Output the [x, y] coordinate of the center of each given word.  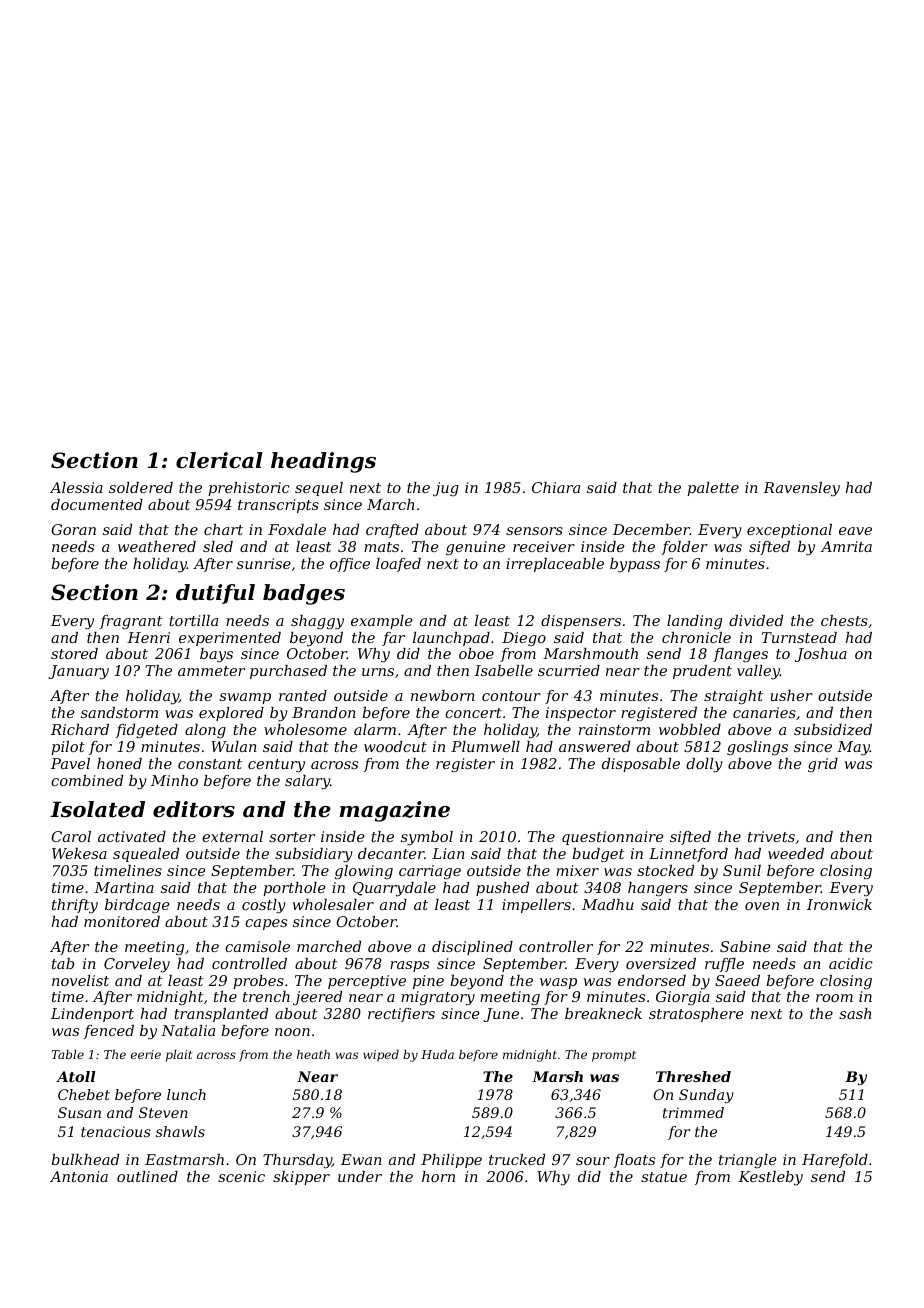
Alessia [76, 487]
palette [713, 489]
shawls [180, 1131]
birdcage [137, 906]
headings [323, 462]
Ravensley [801, 489]
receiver [544, 546]
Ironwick [839, 904]
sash [855, 1013]
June [501, 1015]
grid [823, 765]
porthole [294, 889]
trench [266, 996]
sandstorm [119, 712]
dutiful [215, 594]
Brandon [324, 712]
